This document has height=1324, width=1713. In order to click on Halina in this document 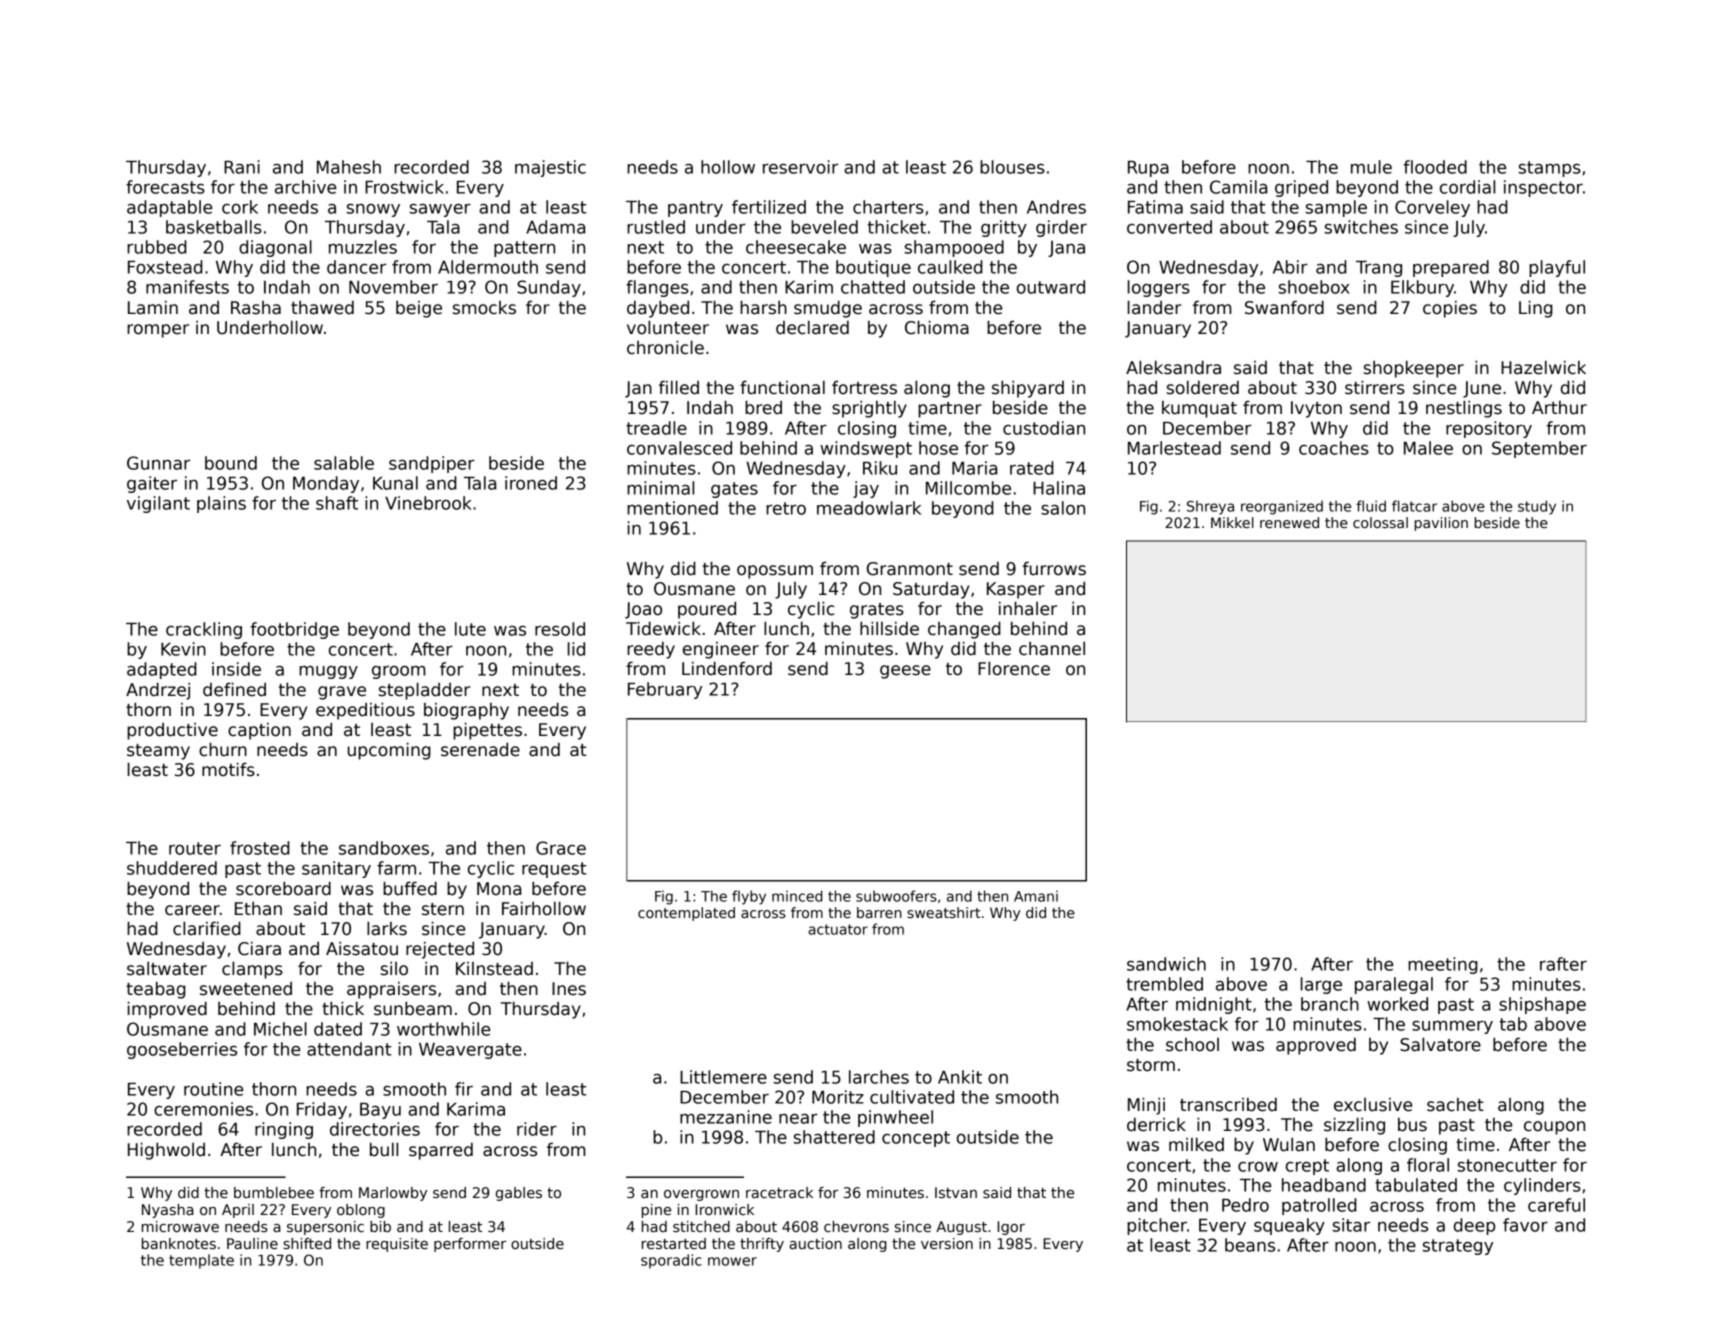, I will do `click(1059, 488)`.
